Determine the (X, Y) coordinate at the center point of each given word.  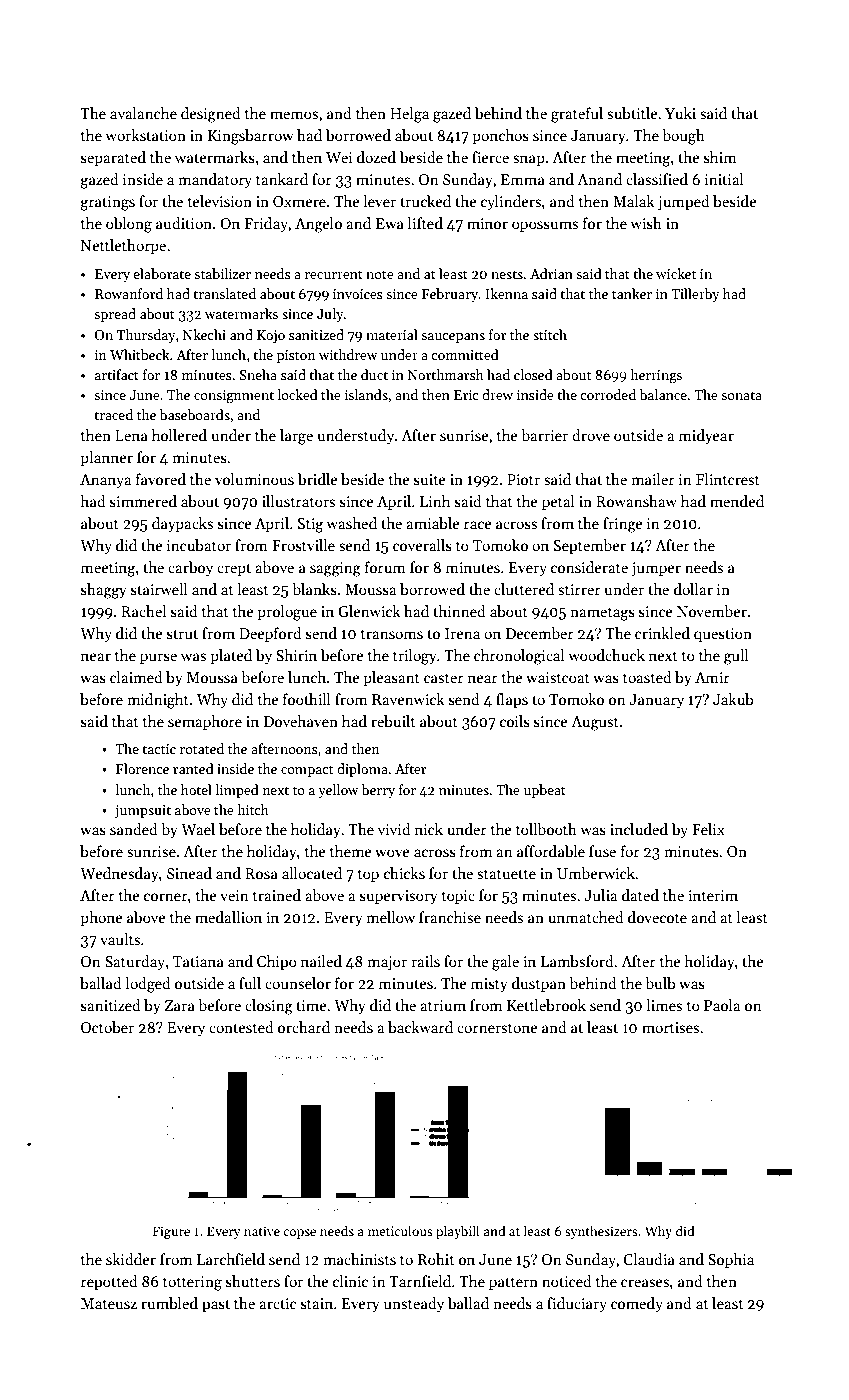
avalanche (143, 113)
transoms (392, 634)
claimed (136, 677)
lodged (148, 985)
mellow (390, 917)
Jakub (733, 699)
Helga (409, 115)
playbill (458, 1232)
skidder (131, 1259)
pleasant (391, 678)
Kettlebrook (546, 1005)
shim (720, 157)
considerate (589, 567)
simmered (143, 501)
